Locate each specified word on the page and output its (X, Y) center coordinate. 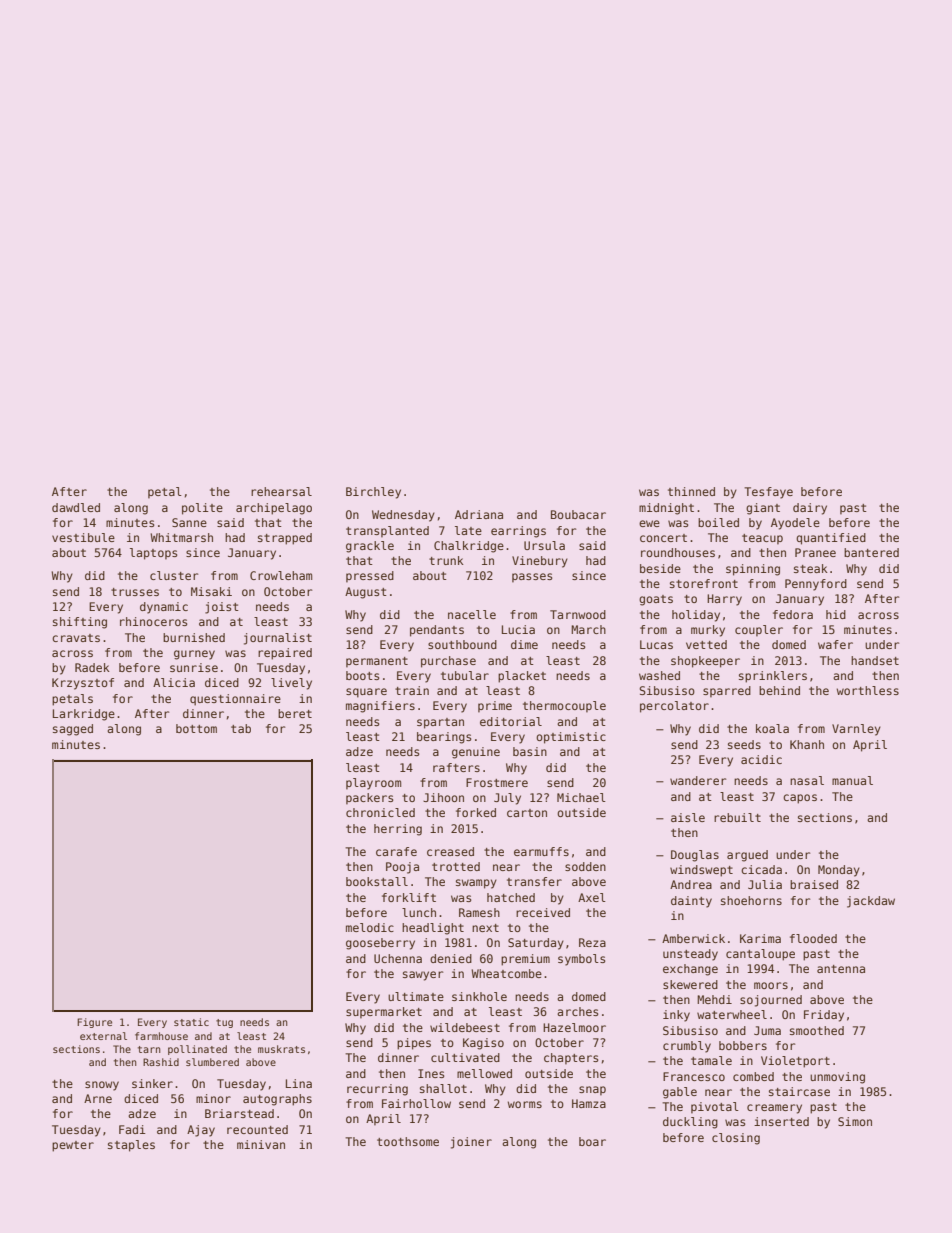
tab (241, 728)
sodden (585, 866)
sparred (727, 691)
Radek (92, 667)
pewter (73, 1146)
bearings (444, 738)
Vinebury (540, 562)
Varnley (856, 730)
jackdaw (871, 902)
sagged (73, 730)
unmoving (837, 1078)
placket (522, 677)
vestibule (83, 537)
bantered (871, 552)
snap (592, 1090)
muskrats (281, 1049)
